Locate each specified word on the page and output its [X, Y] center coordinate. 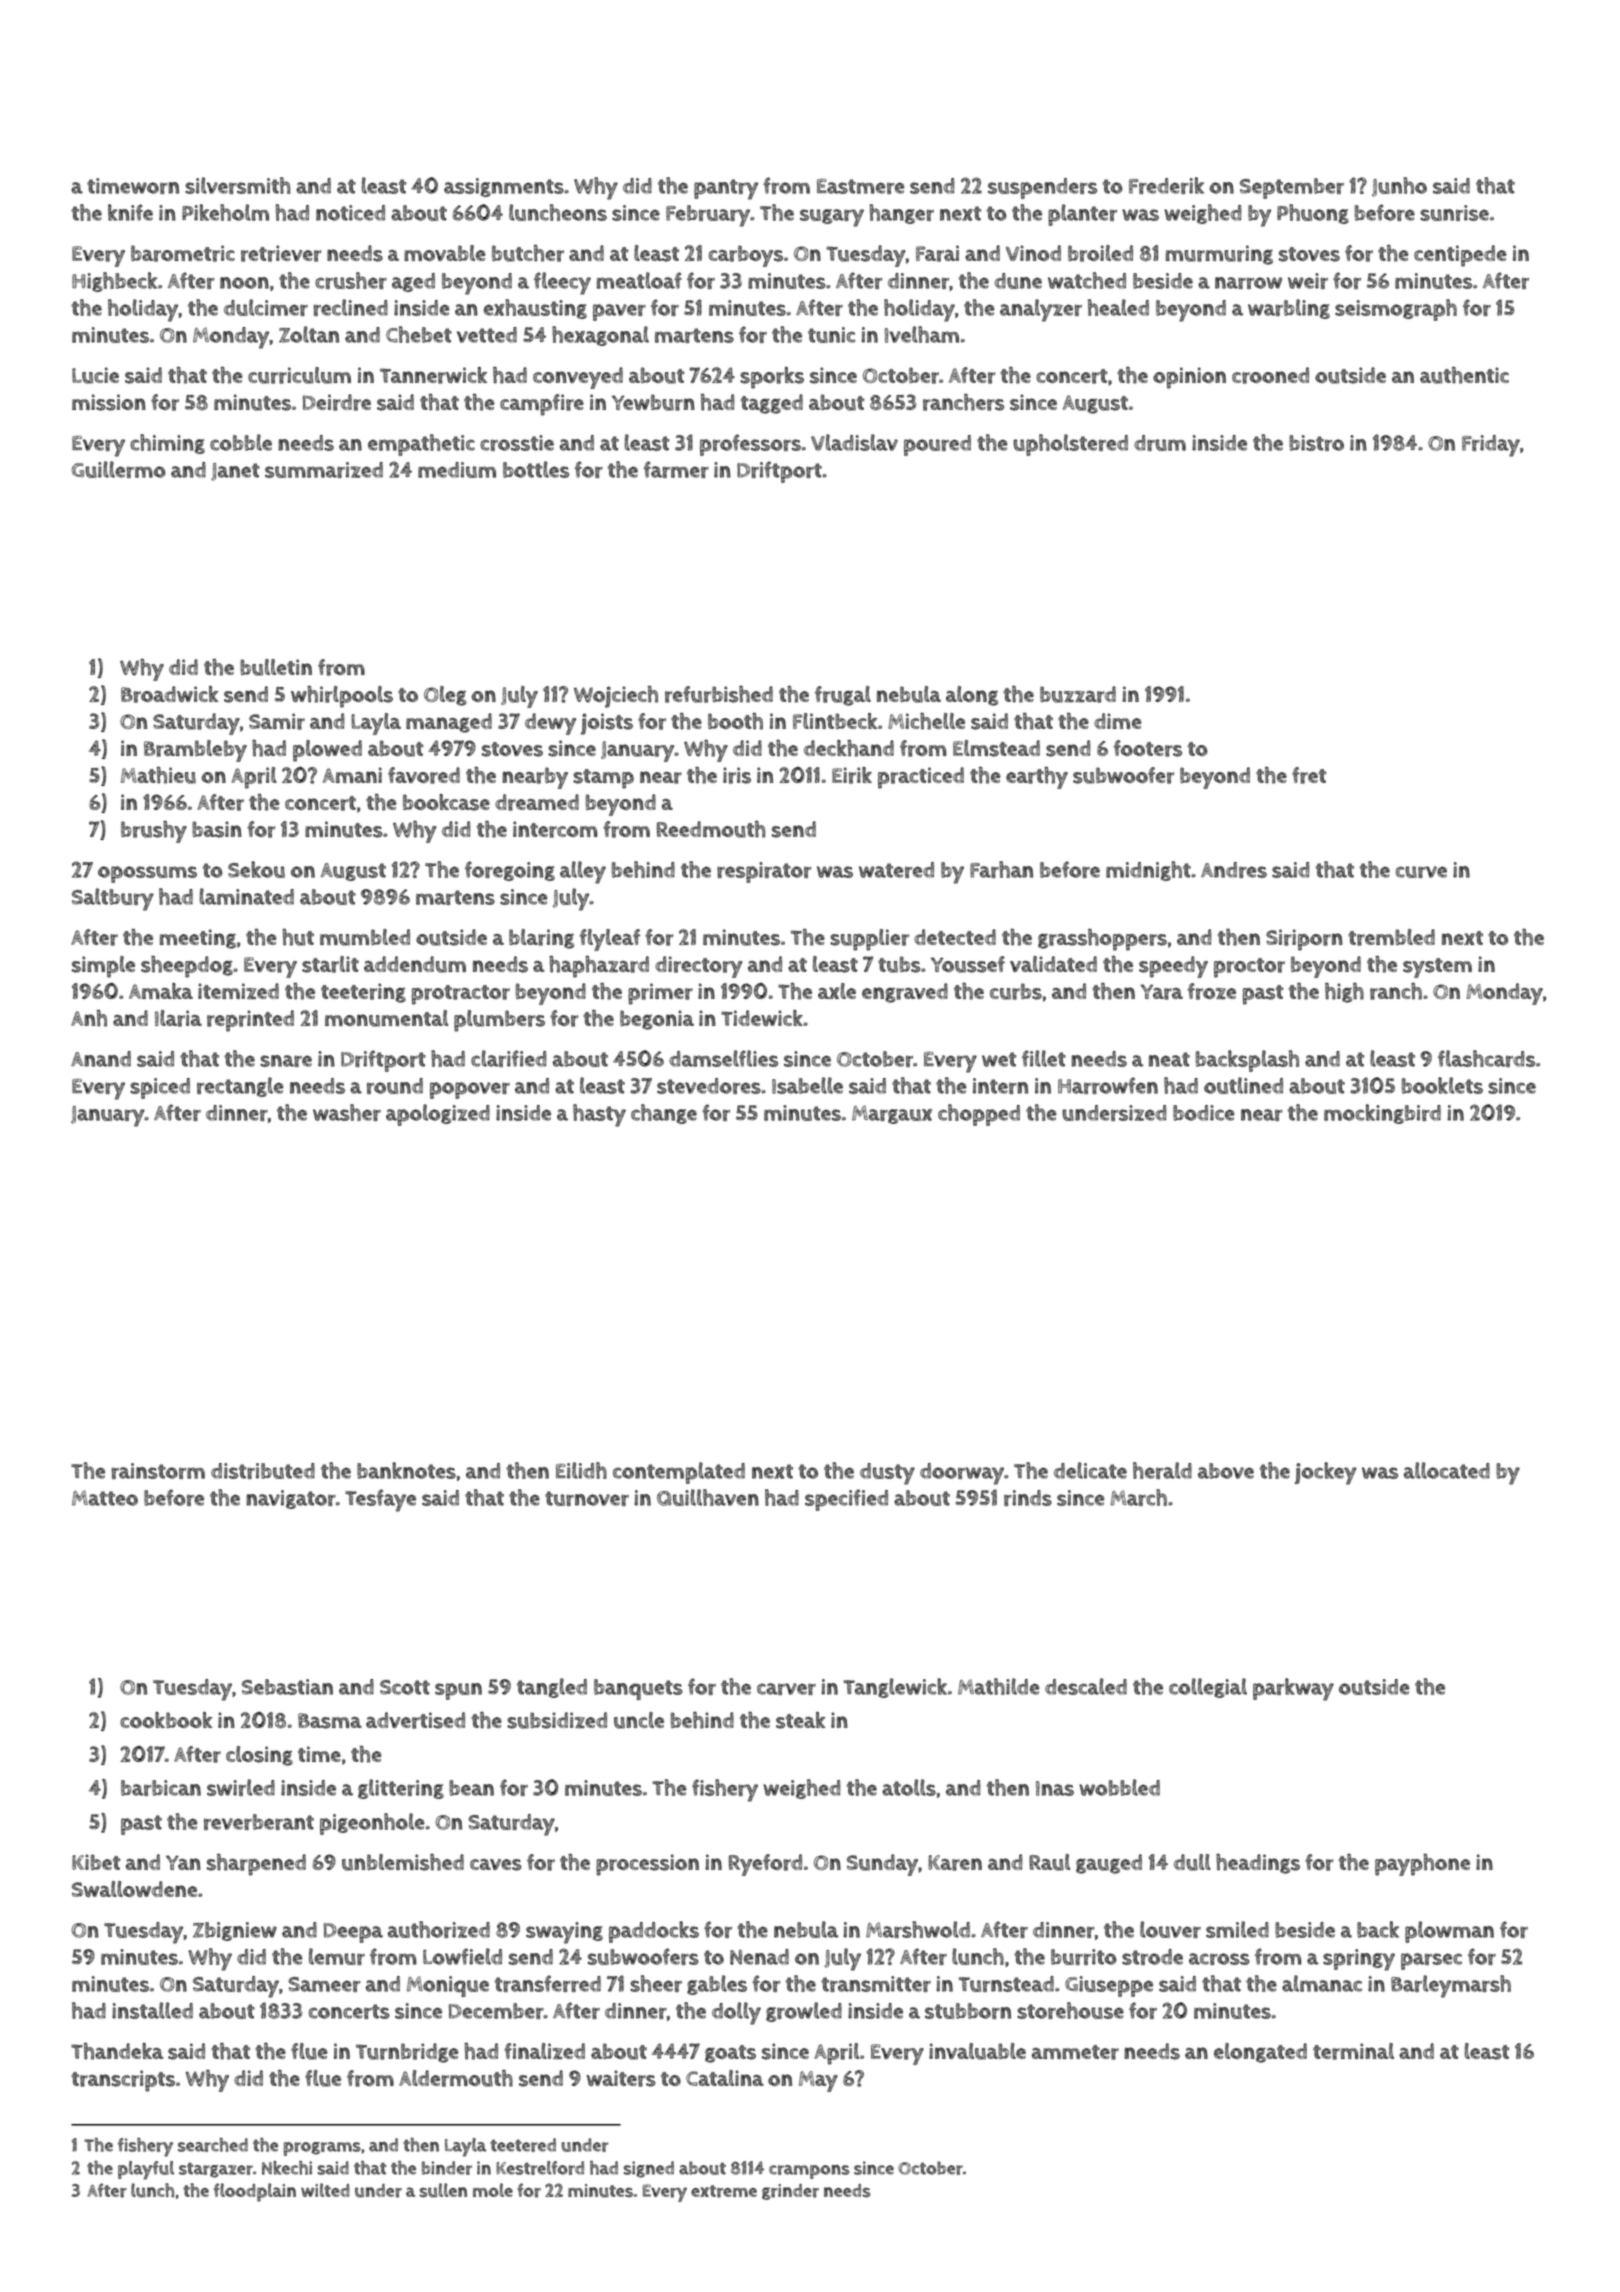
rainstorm [158, 1471]
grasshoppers [1102, 940]
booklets [1442, 1085]
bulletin [276, 667]
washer [347, 1112]
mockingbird [1382, 1114]
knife [130, 212]
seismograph [1396, 310]
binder [447, 2168]
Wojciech [616, 697]
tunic [831, 335]
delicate [1090, 1470]
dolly [736, 2013]
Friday [1491, 446]
